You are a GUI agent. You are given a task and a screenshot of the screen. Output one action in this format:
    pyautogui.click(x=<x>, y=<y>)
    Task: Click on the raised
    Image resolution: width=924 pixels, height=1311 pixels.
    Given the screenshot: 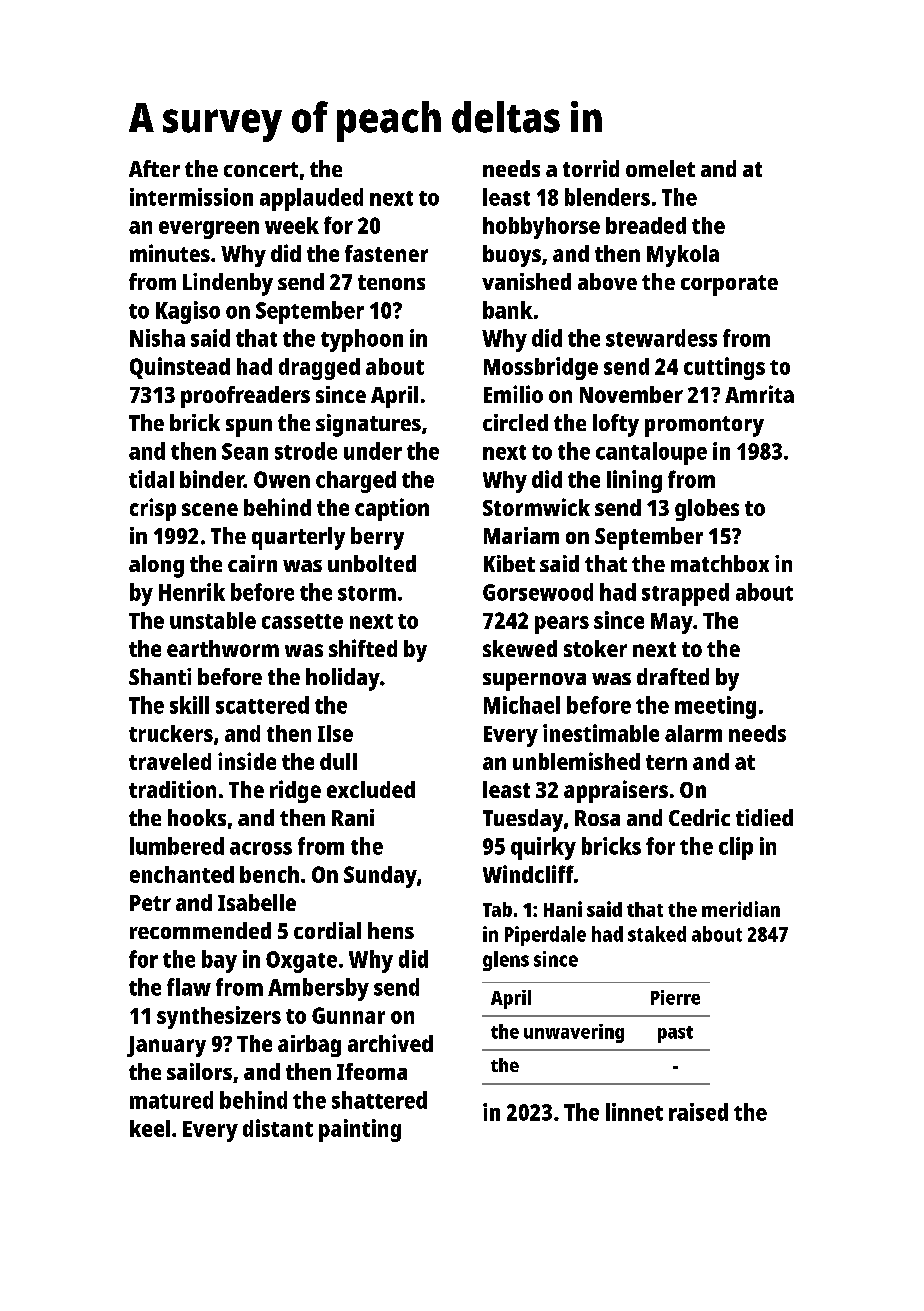 What is the action you would take?
    pyautogui.click(x=698, y=1112)
